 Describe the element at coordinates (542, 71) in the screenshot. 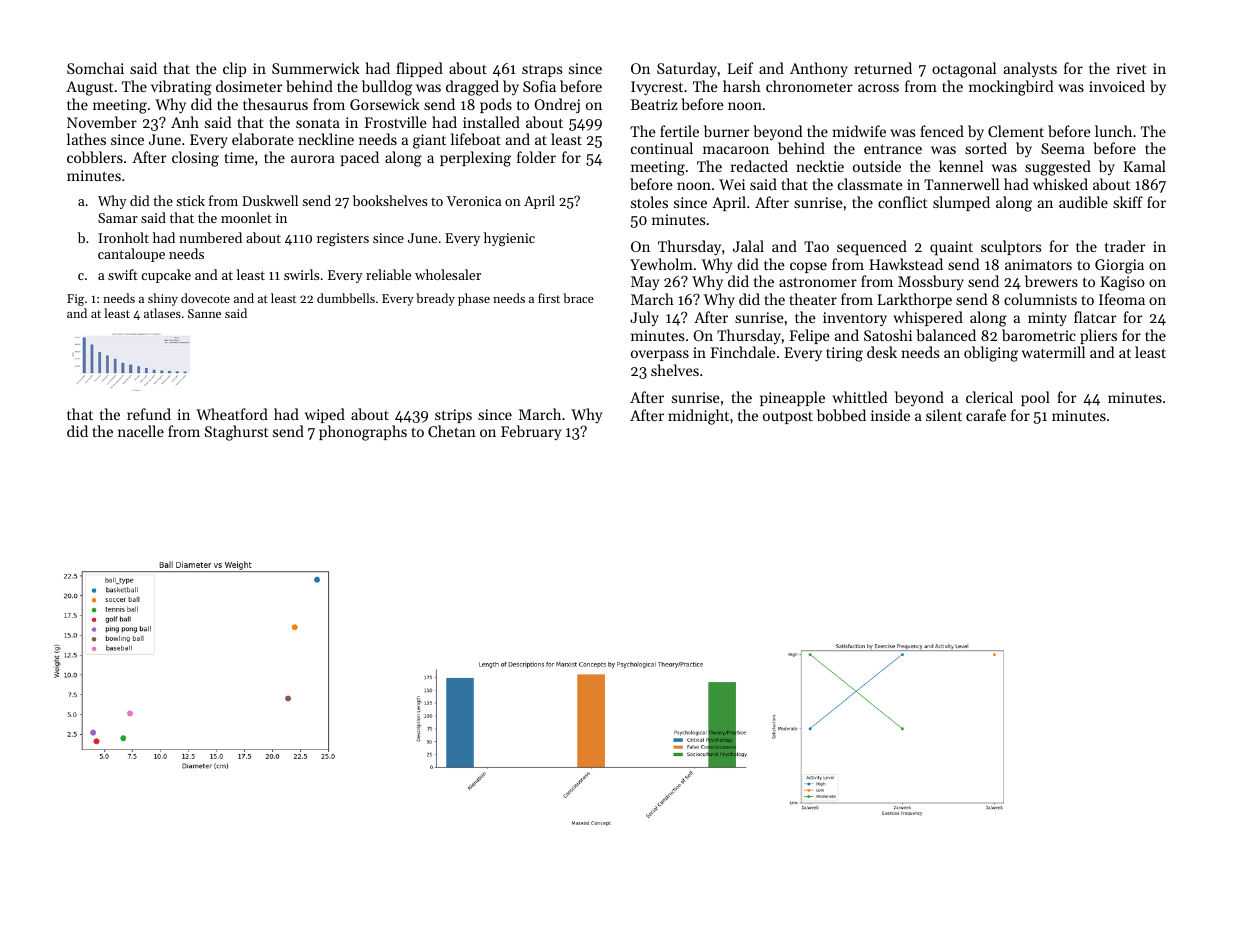

I see `straps` at that location.
